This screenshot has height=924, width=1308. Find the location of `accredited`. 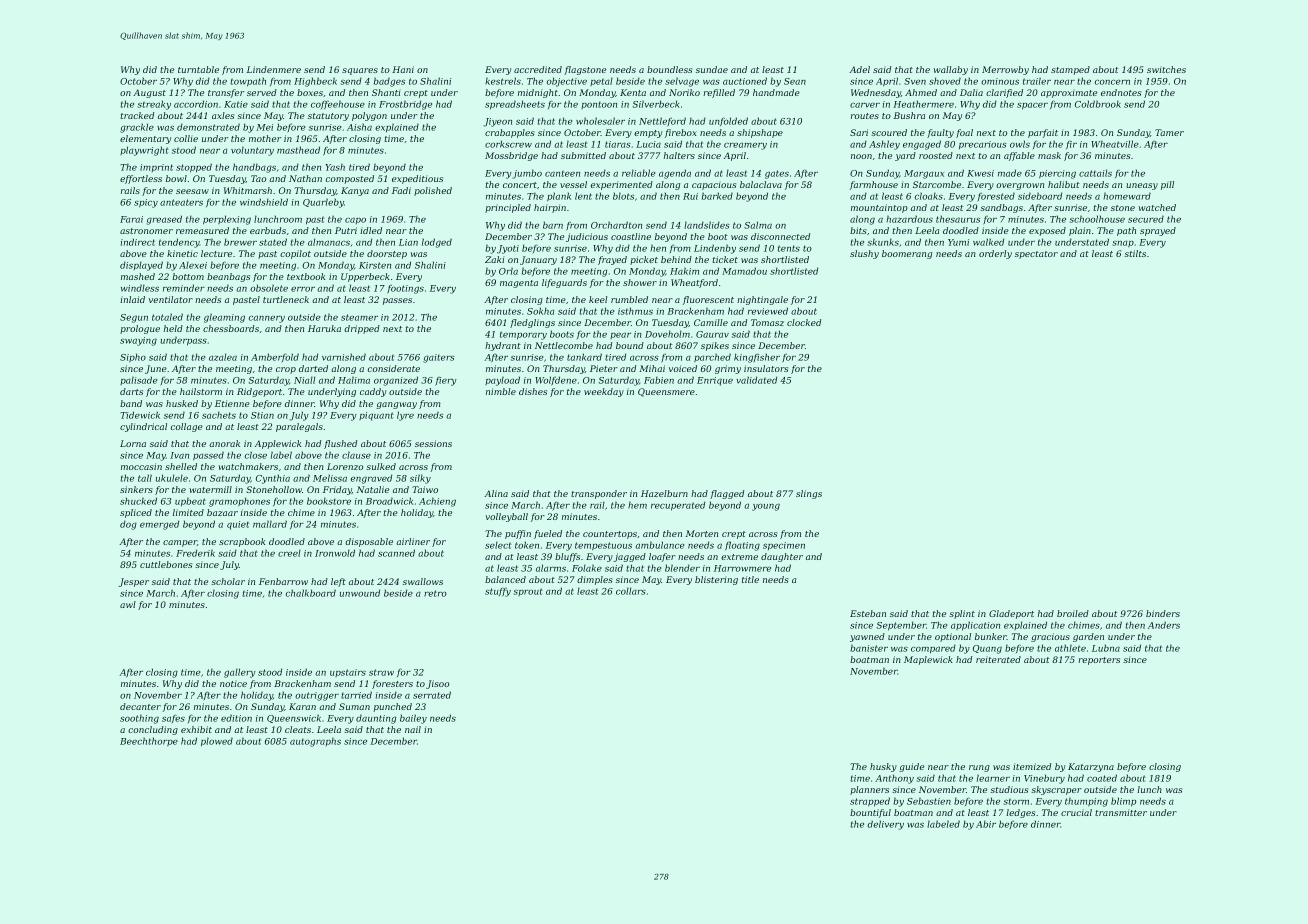

accredited is located at coordinates (538, 69).
